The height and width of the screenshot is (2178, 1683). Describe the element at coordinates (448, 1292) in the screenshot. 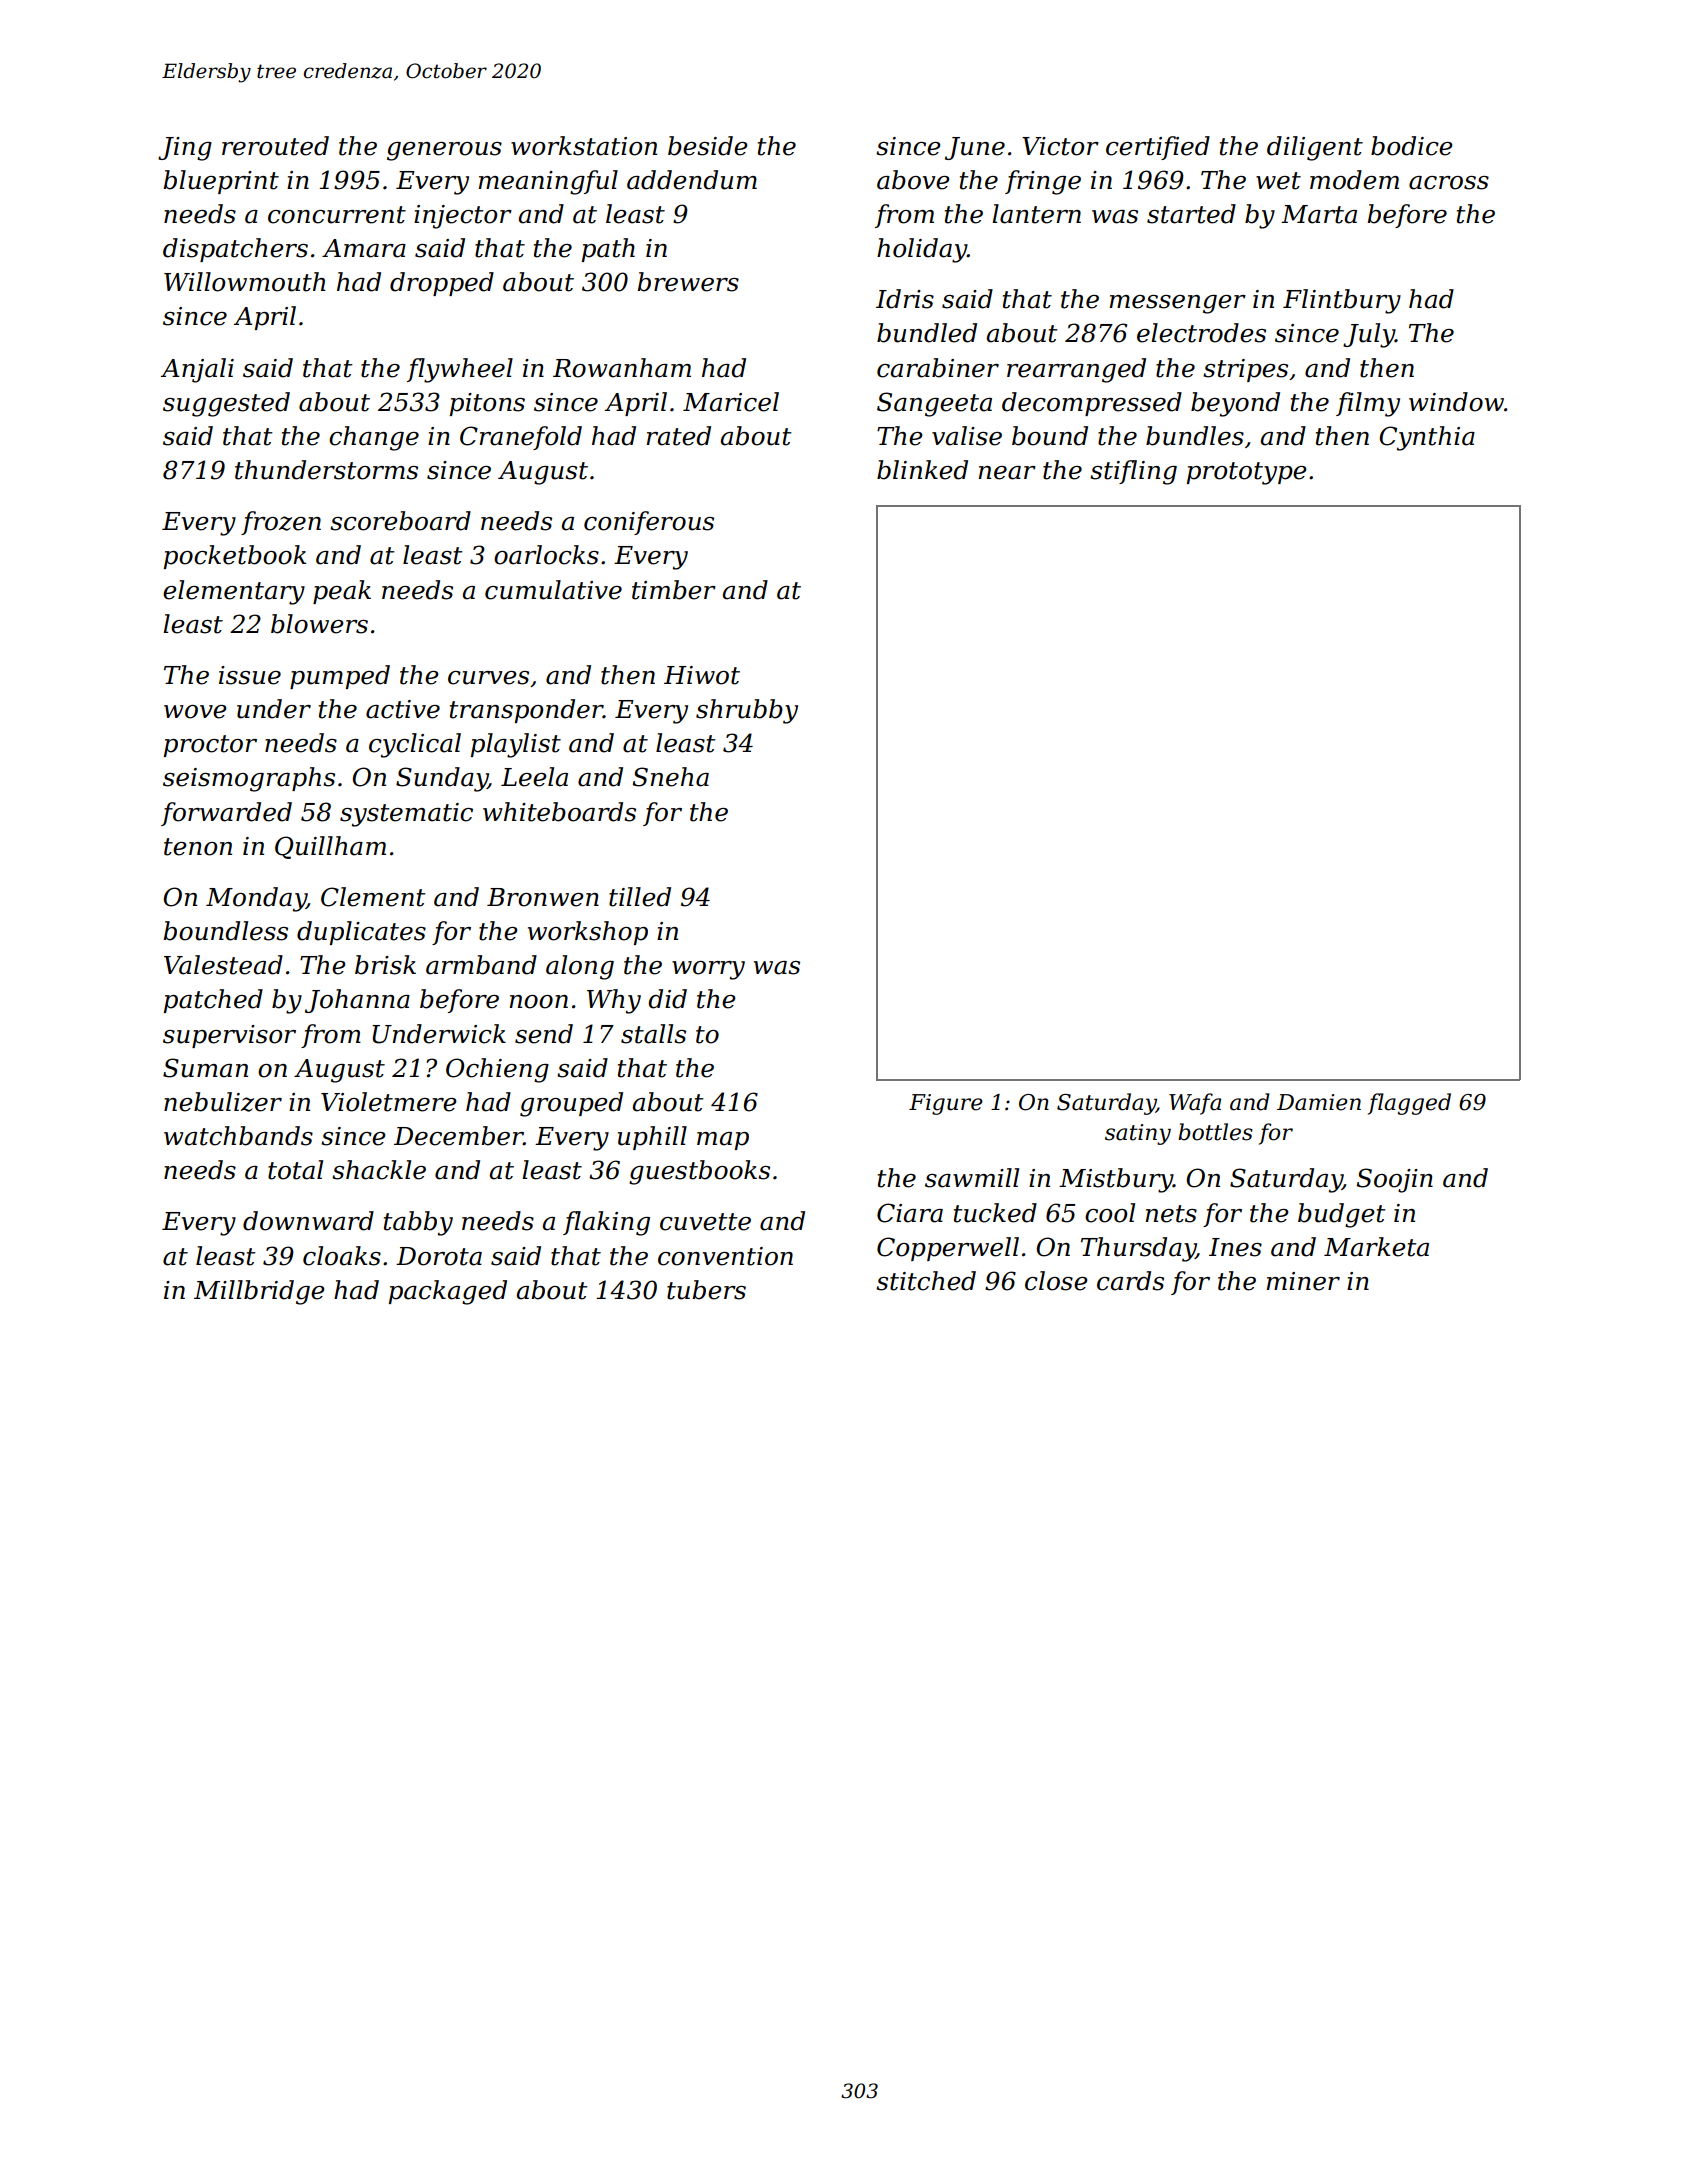

I see `packaged` at that location.
